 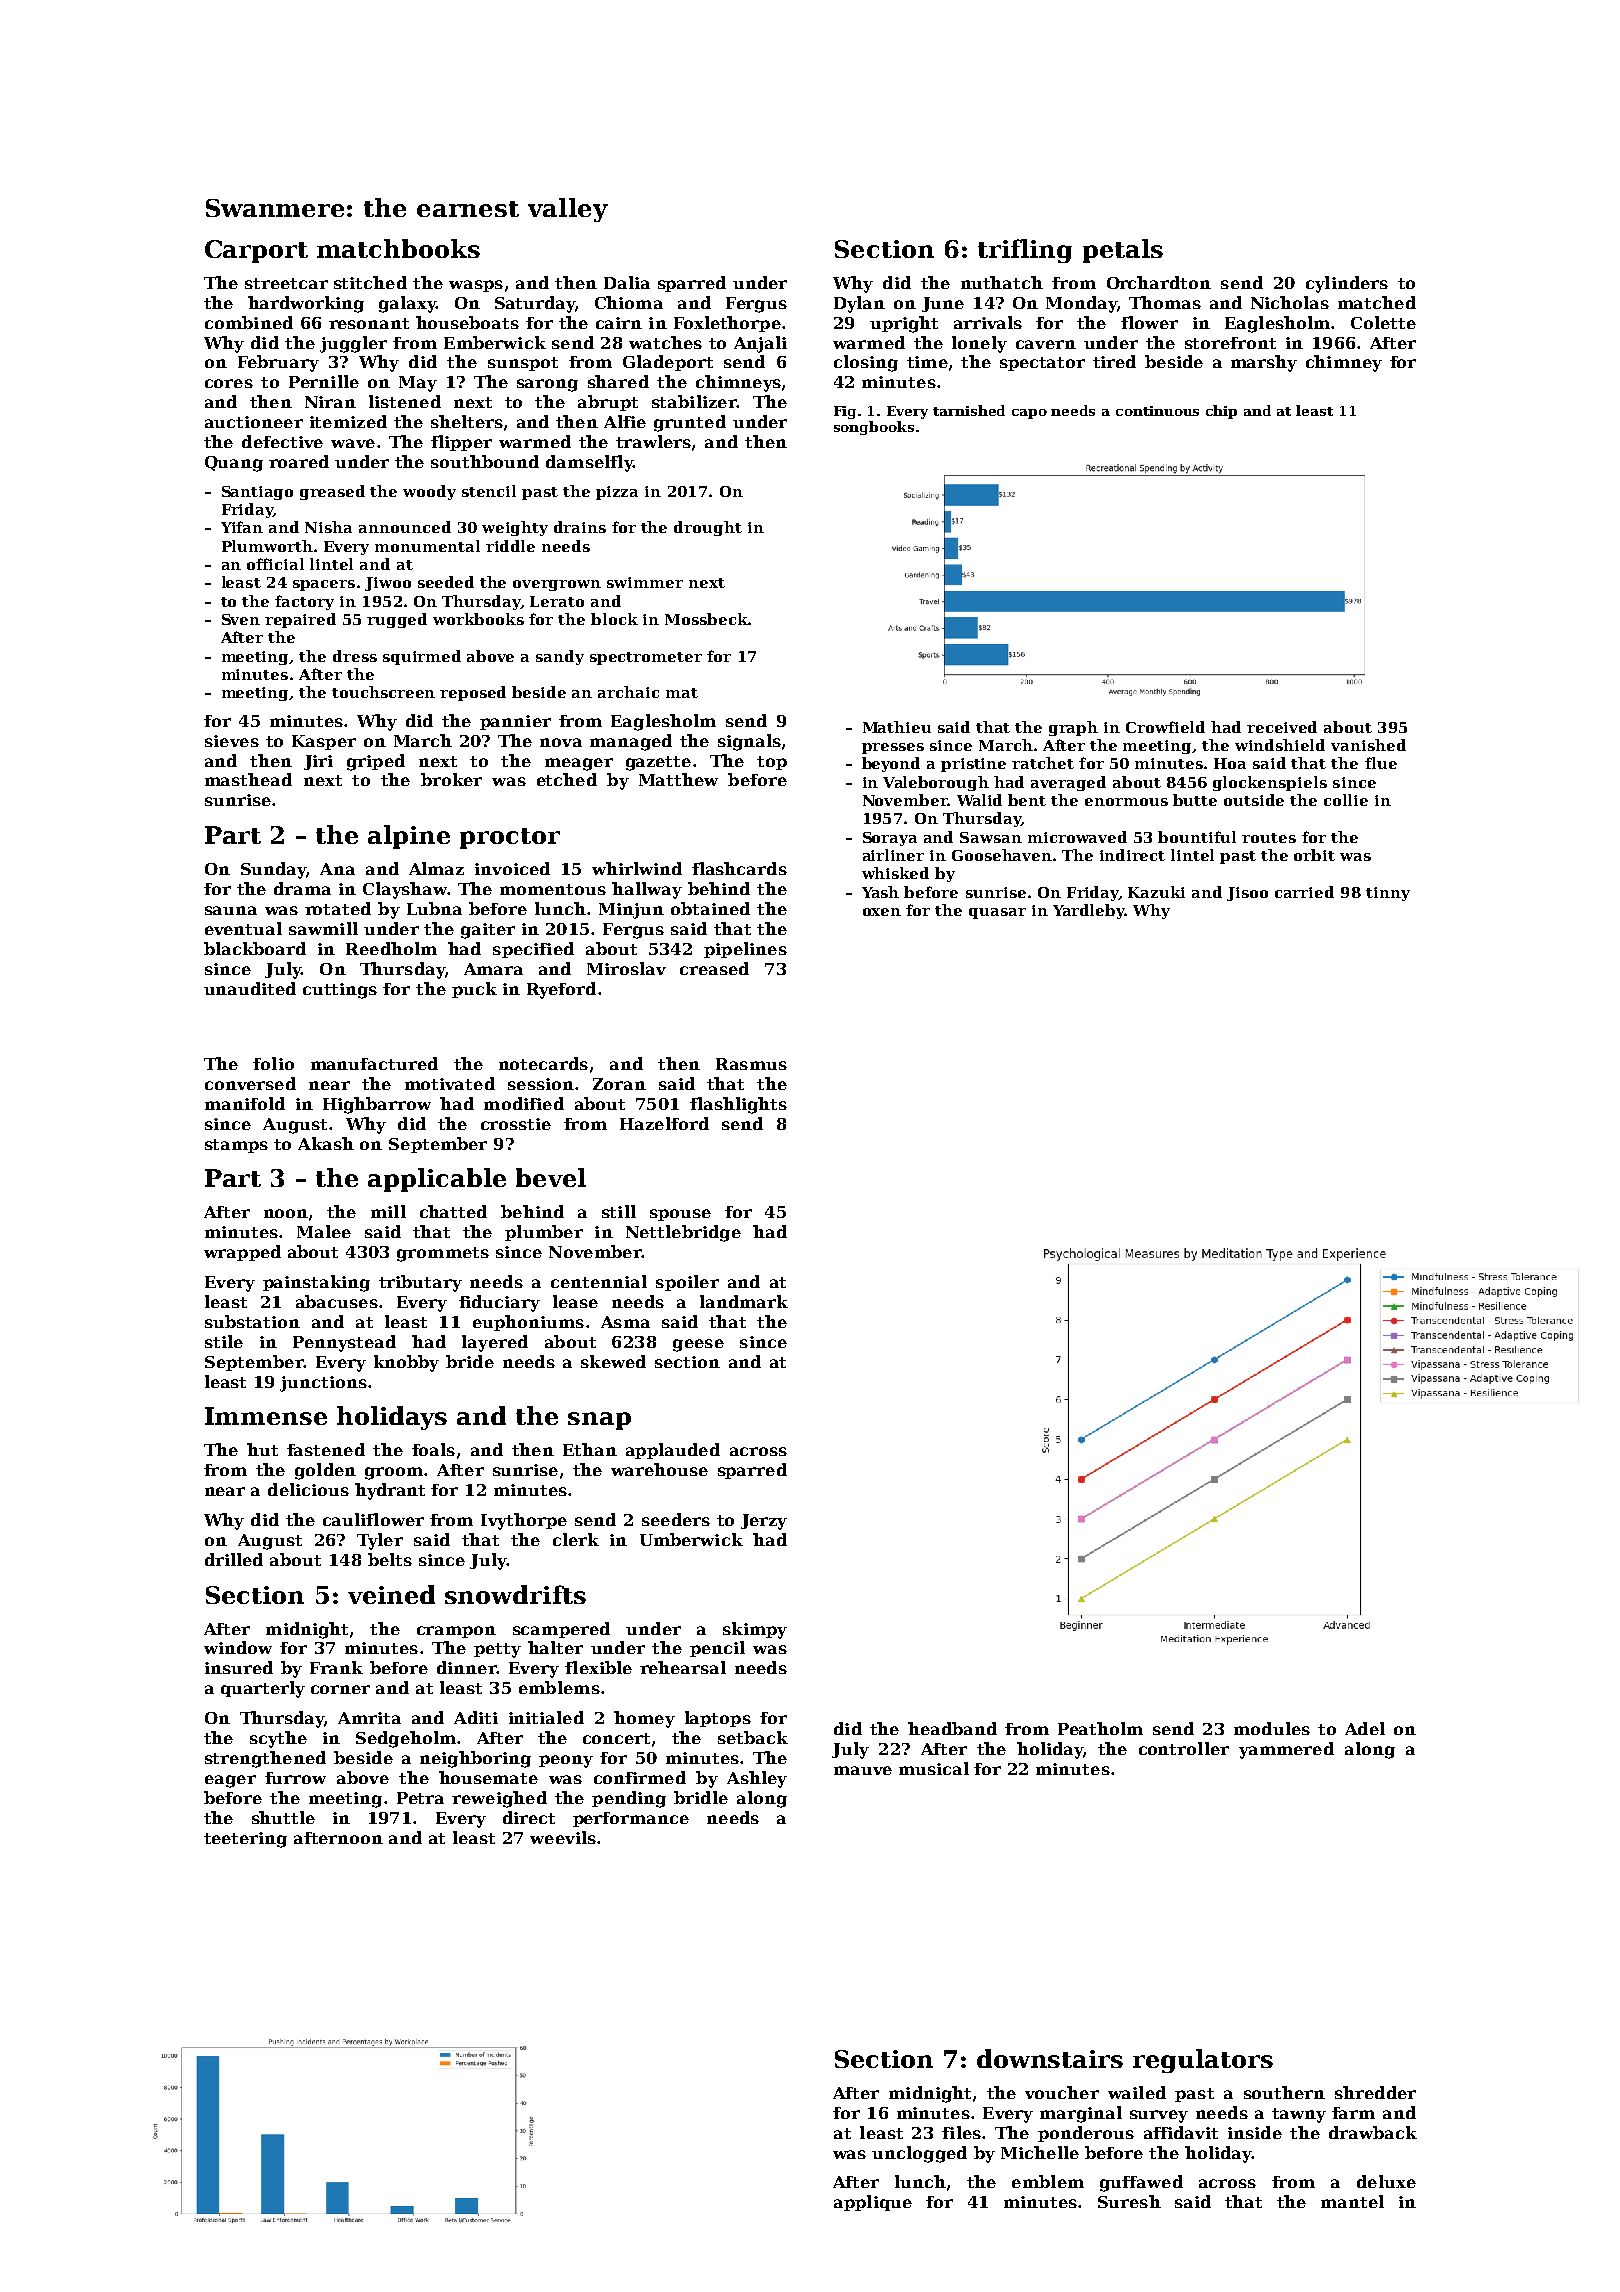 I want to click on teetering, so click(x=245, y=1840).
